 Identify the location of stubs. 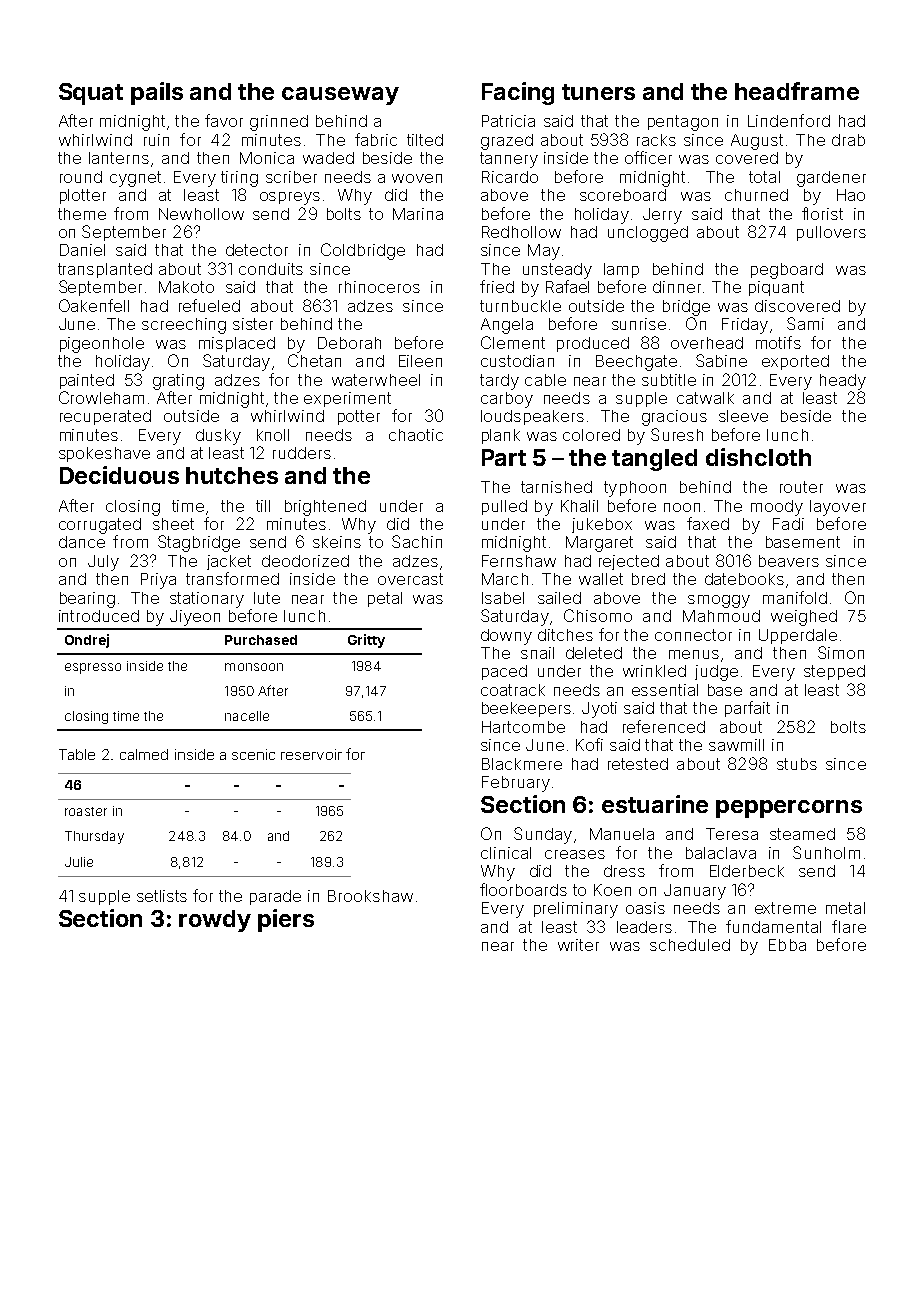
(797, 764).
